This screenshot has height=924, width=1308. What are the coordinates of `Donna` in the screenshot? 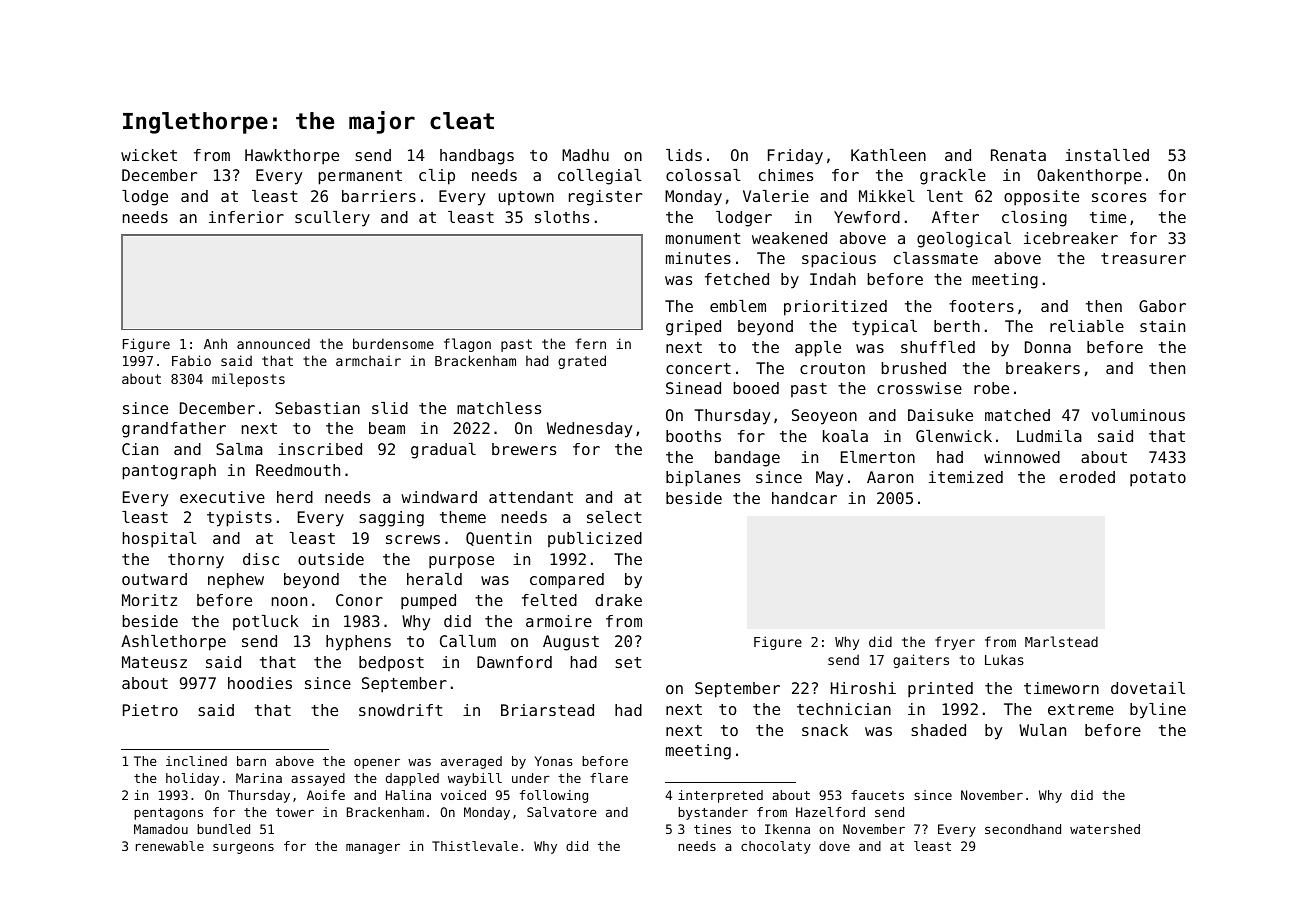 It's located at (1048, 347).
